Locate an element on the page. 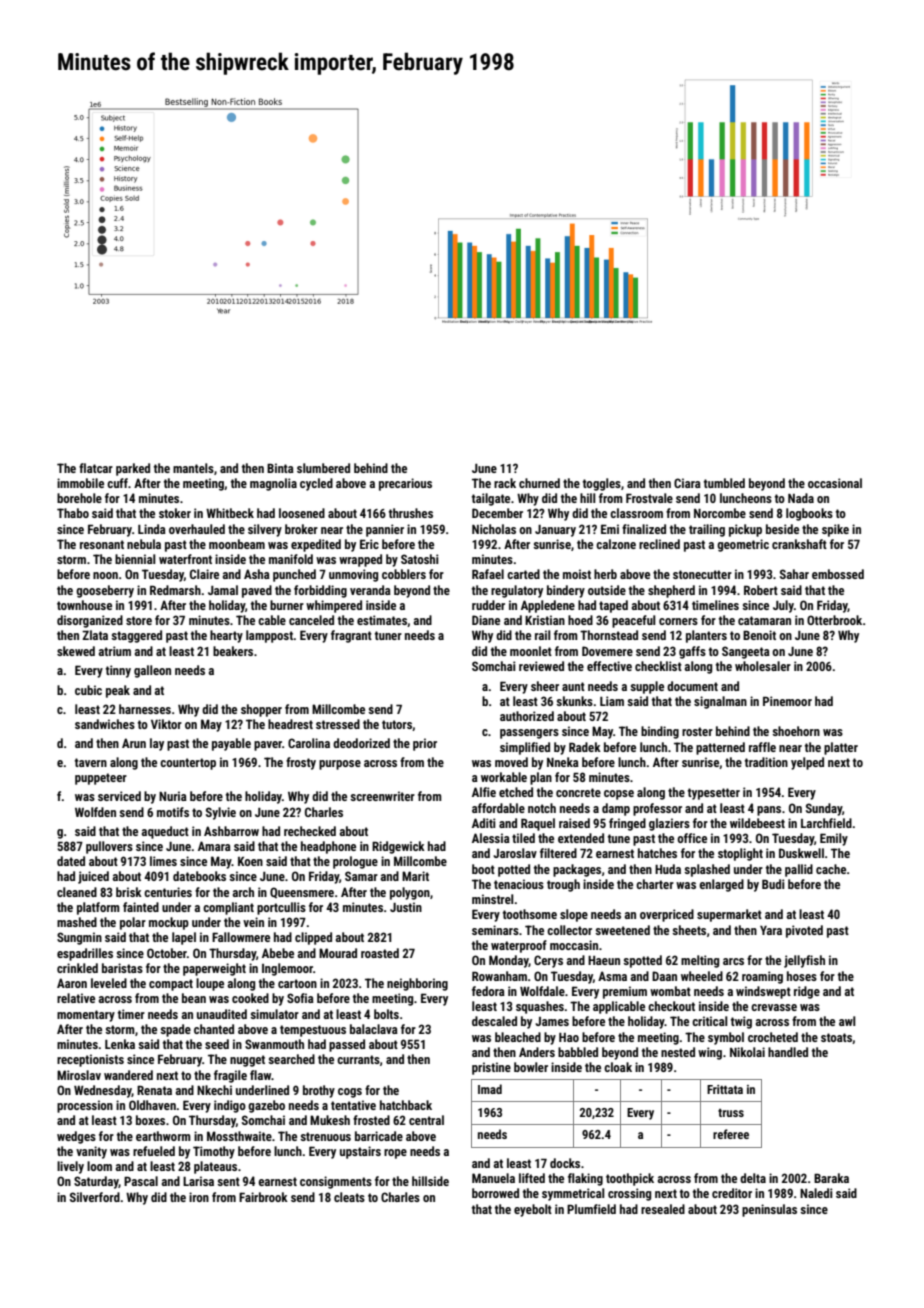  Whitbeck is located at coordinates (230, 513).
